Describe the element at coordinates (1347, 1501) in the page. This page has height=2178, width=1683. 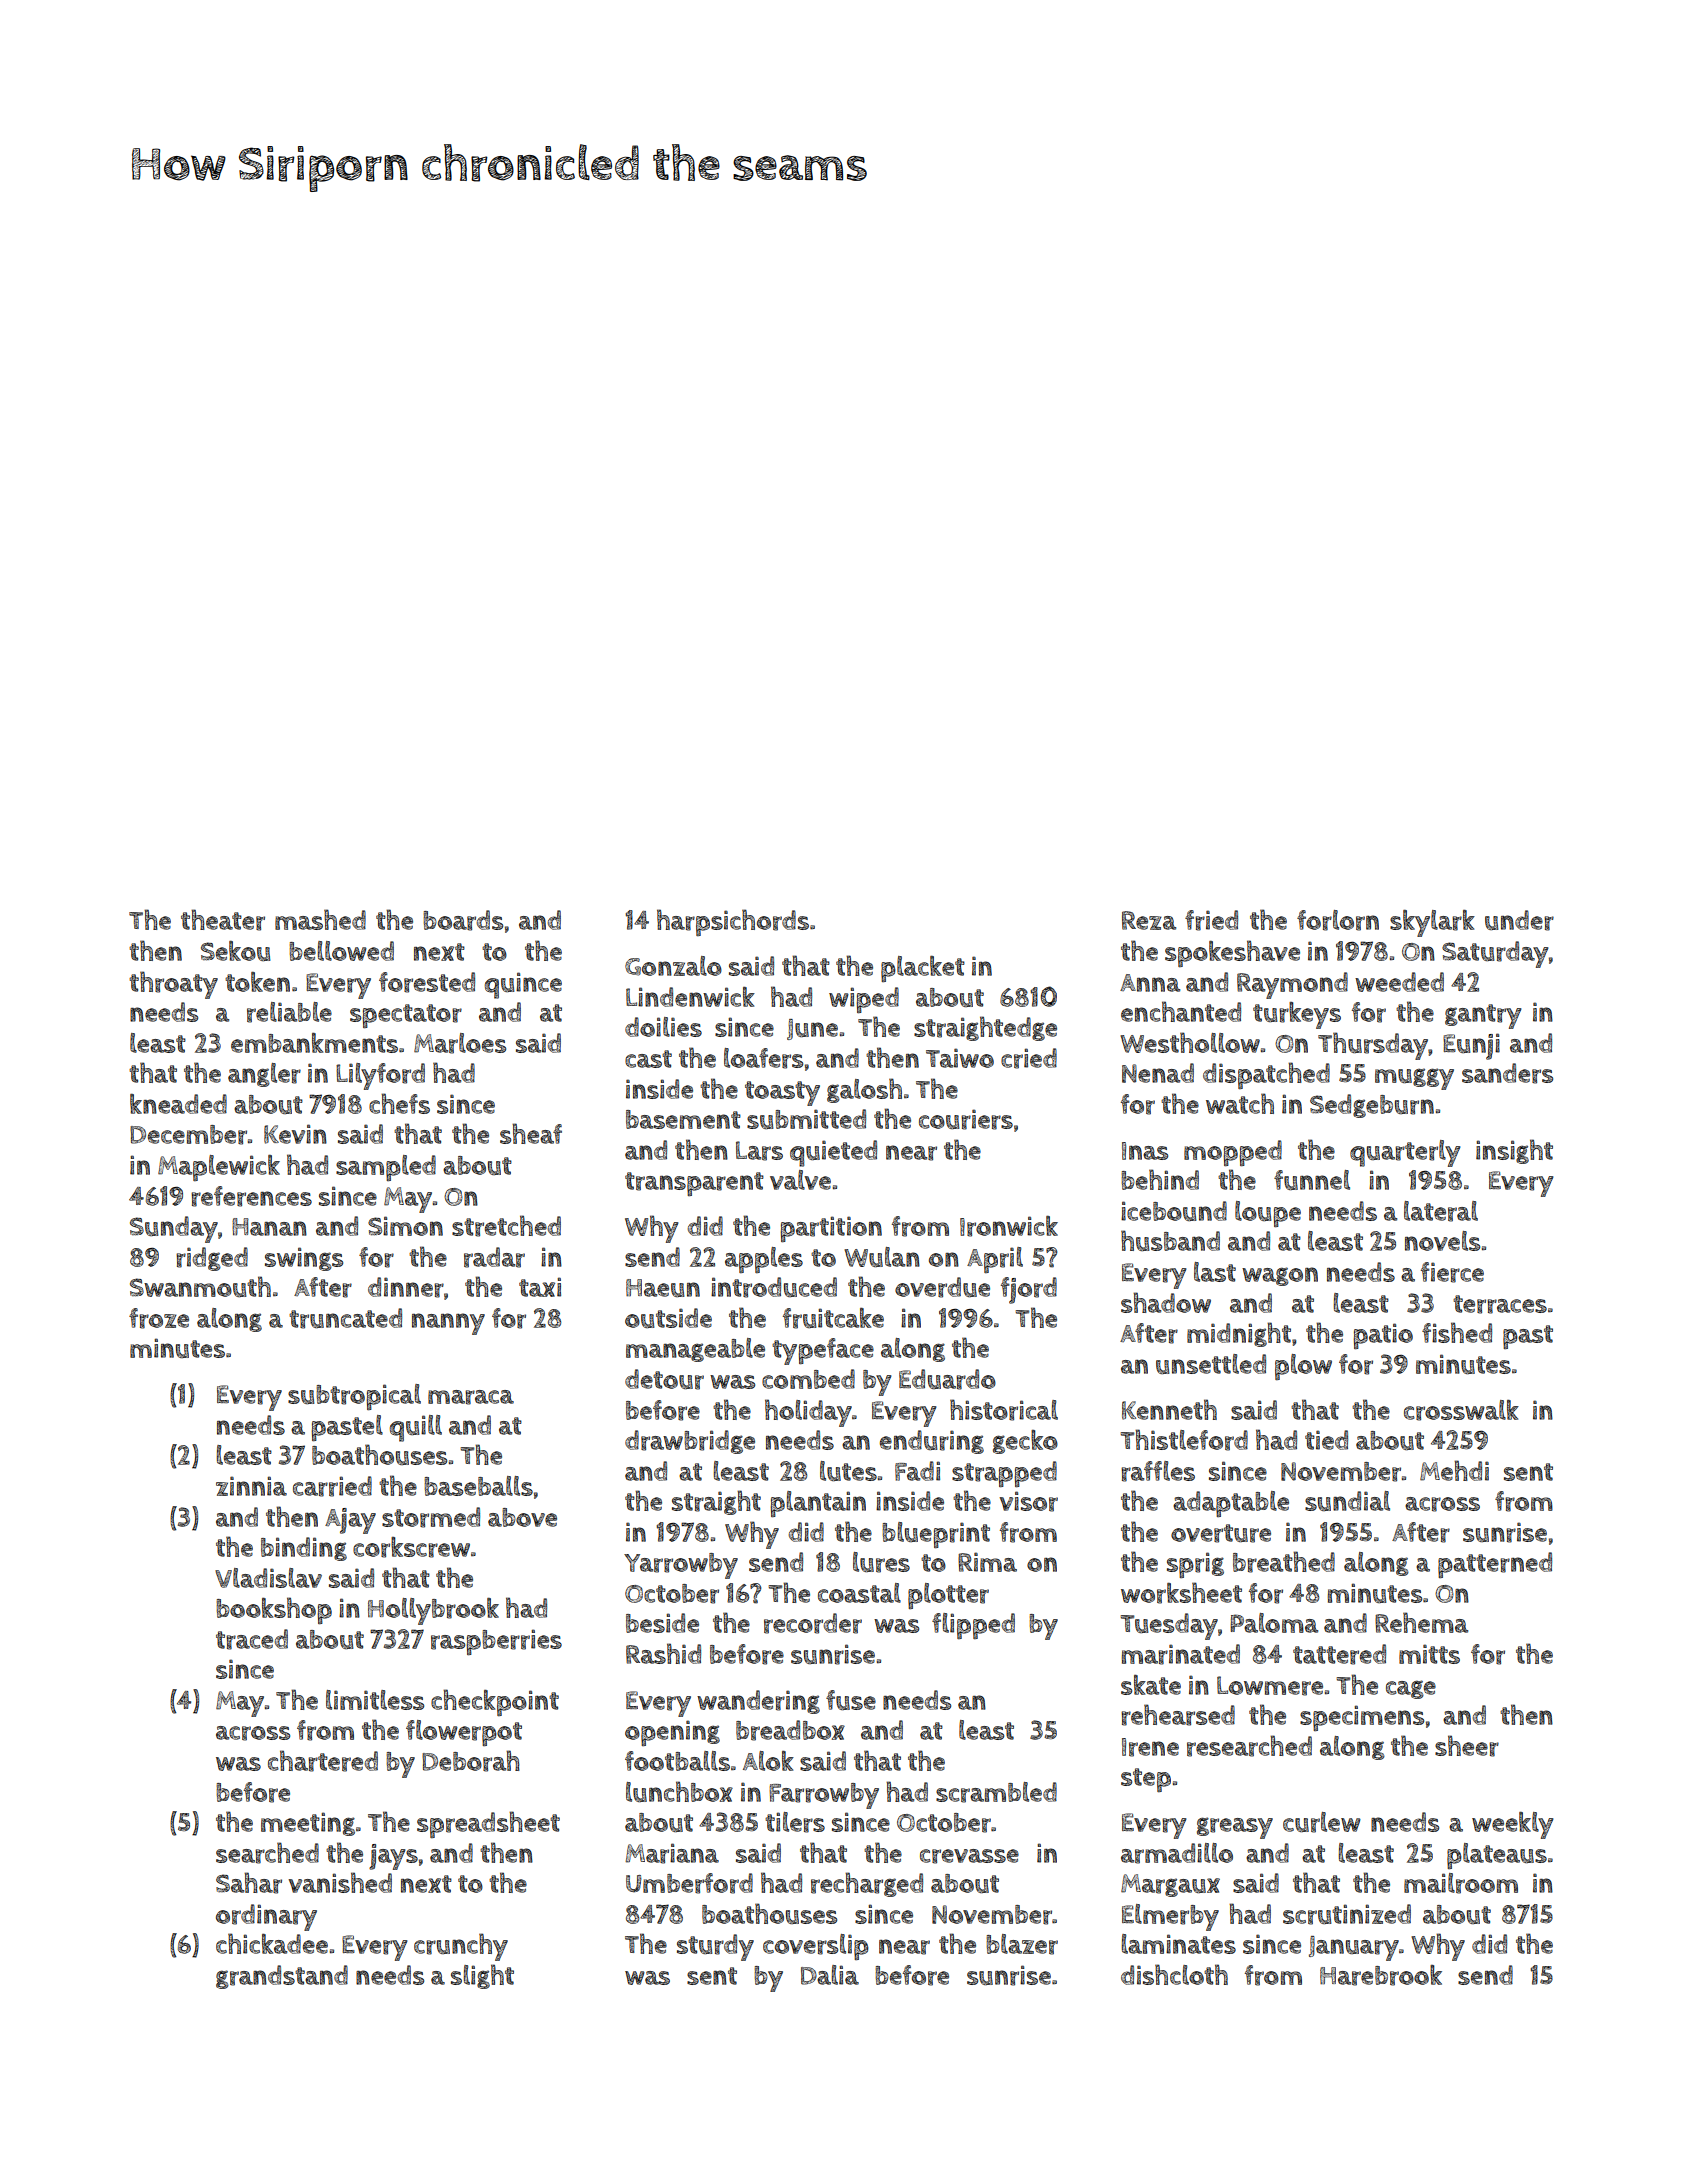
I see `sundial` at that location.
